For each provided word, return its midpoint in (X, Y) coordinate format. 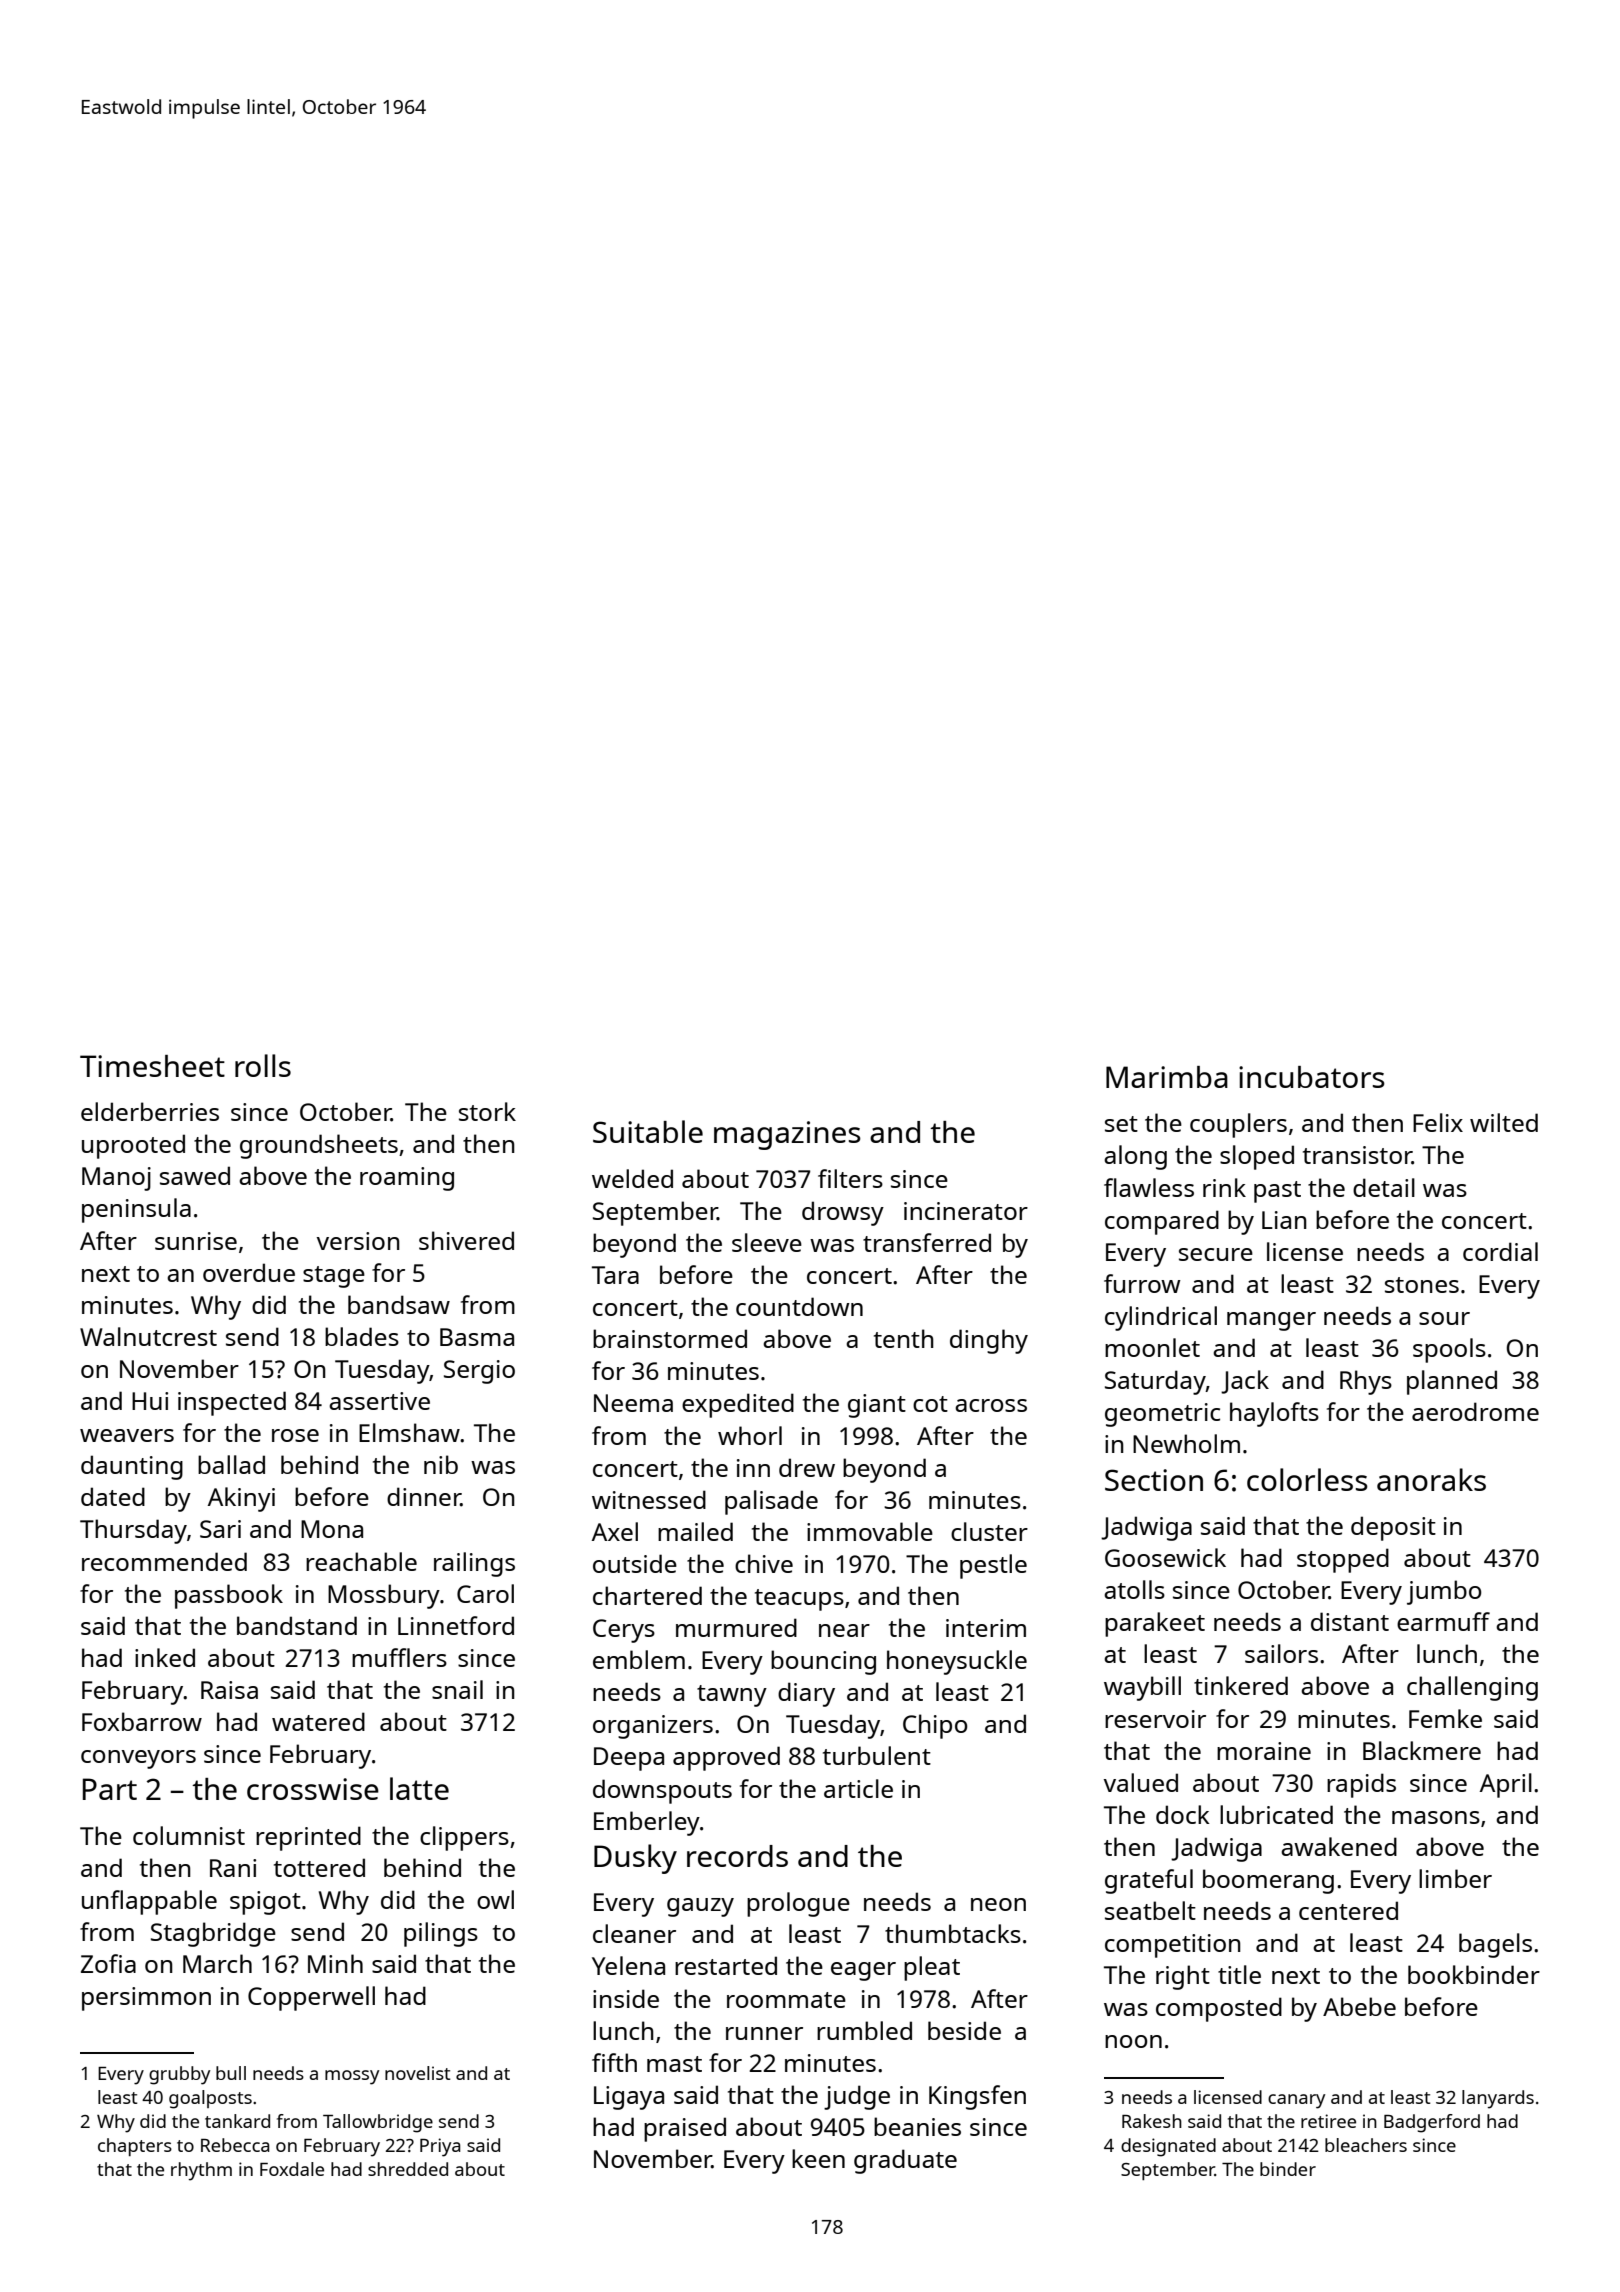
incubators (1312, 1077)
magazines (787, 1135)
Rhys (1366, 1382)
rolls (263, 1065)
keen (818, 2158)
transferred (927, 1242)
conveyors (138, 1759)
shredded (408, 2169)
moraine (1264, 1751)
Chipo (935, 1726)
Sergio (479, 1372)
